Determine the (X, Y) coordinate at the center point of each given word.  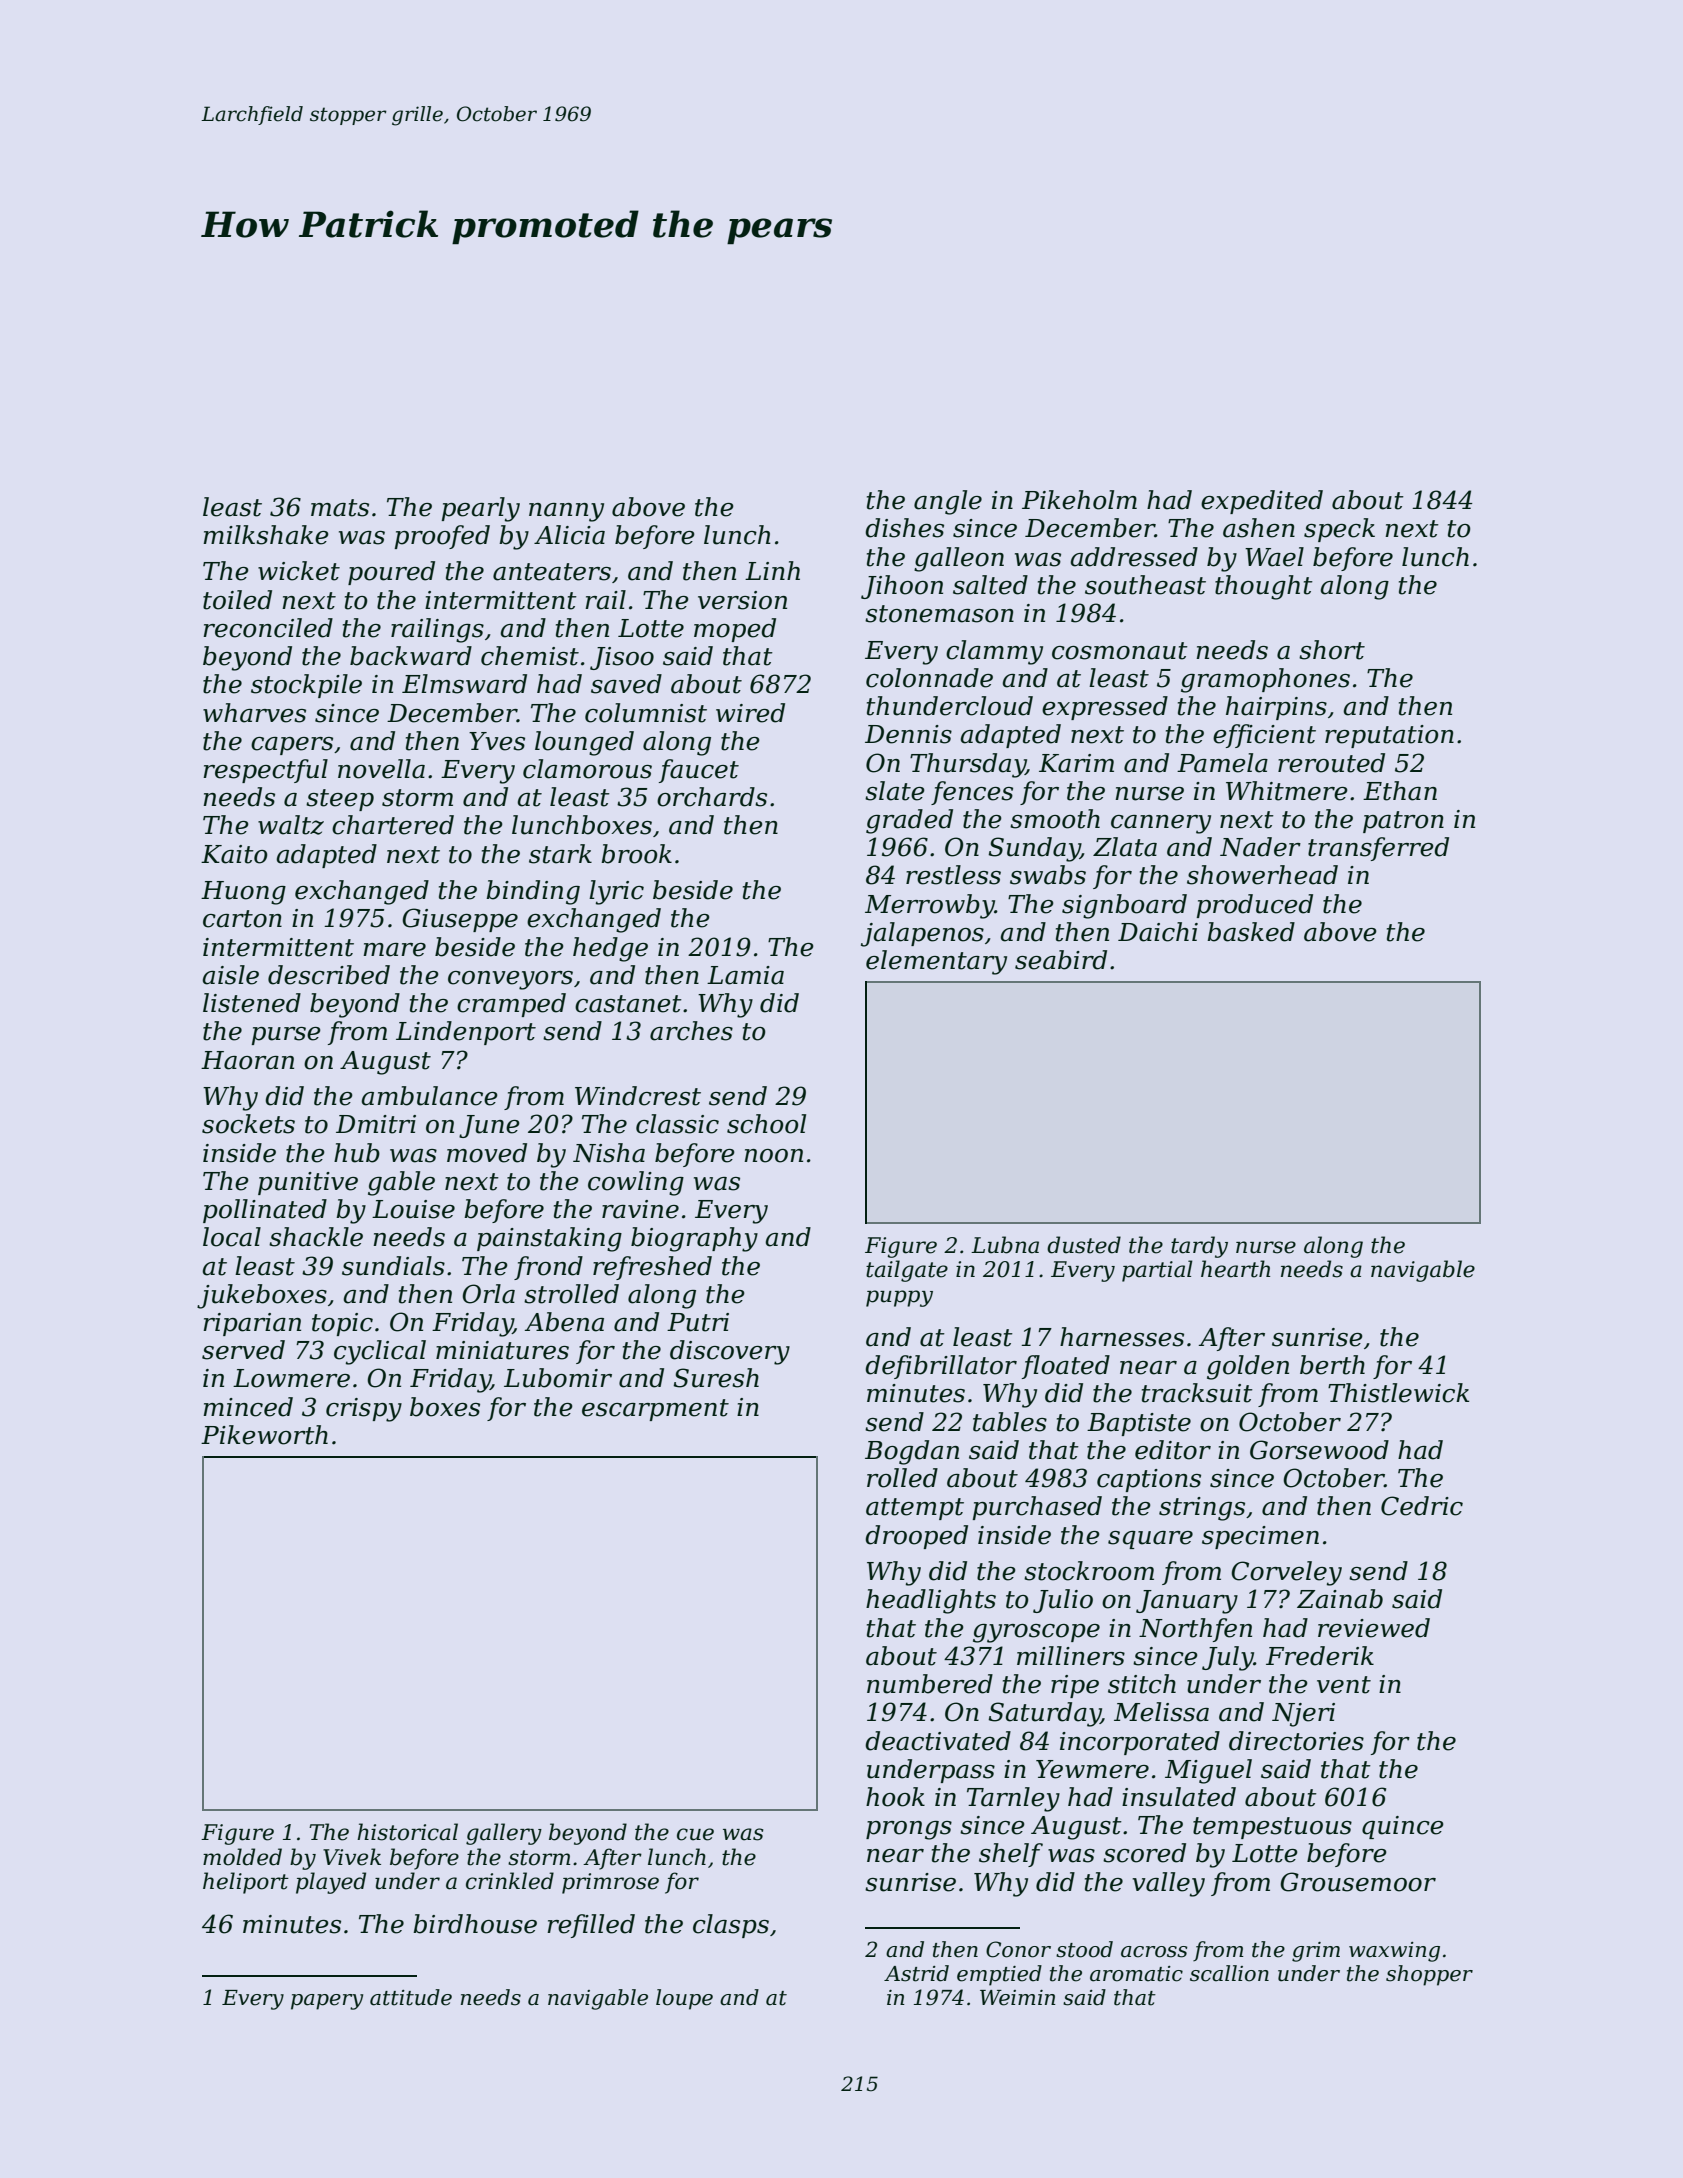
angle (948, 502)
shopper (1429, 1975)
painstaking (549, 1239)
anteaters (552, 572)
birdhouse (475, 1924)
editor (1173, 1450)
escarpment (655, 1410)
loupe (684, 1999)
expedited (1262, 502)
